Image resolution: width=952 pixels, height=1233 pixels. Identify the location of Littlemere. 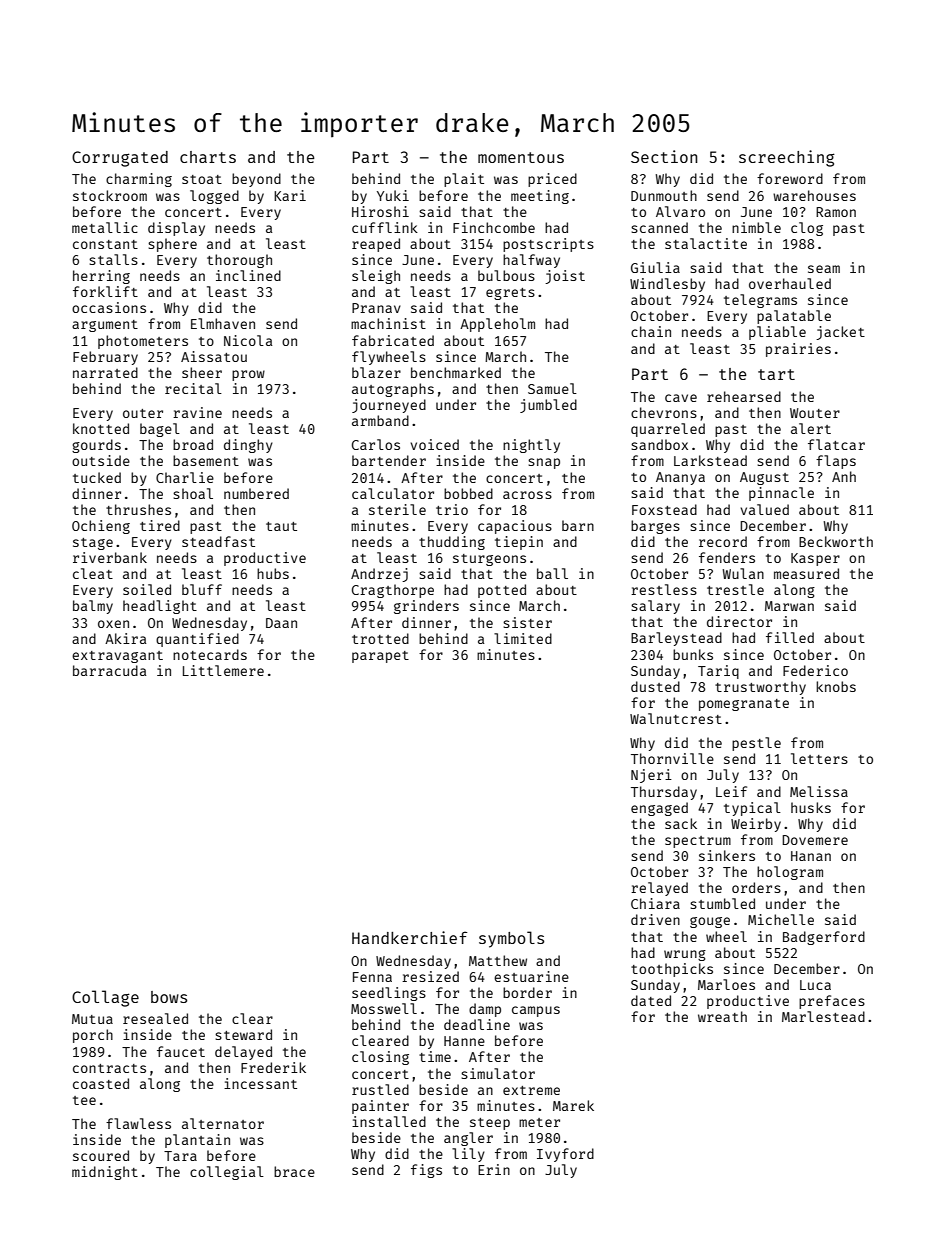
(223, 670).
